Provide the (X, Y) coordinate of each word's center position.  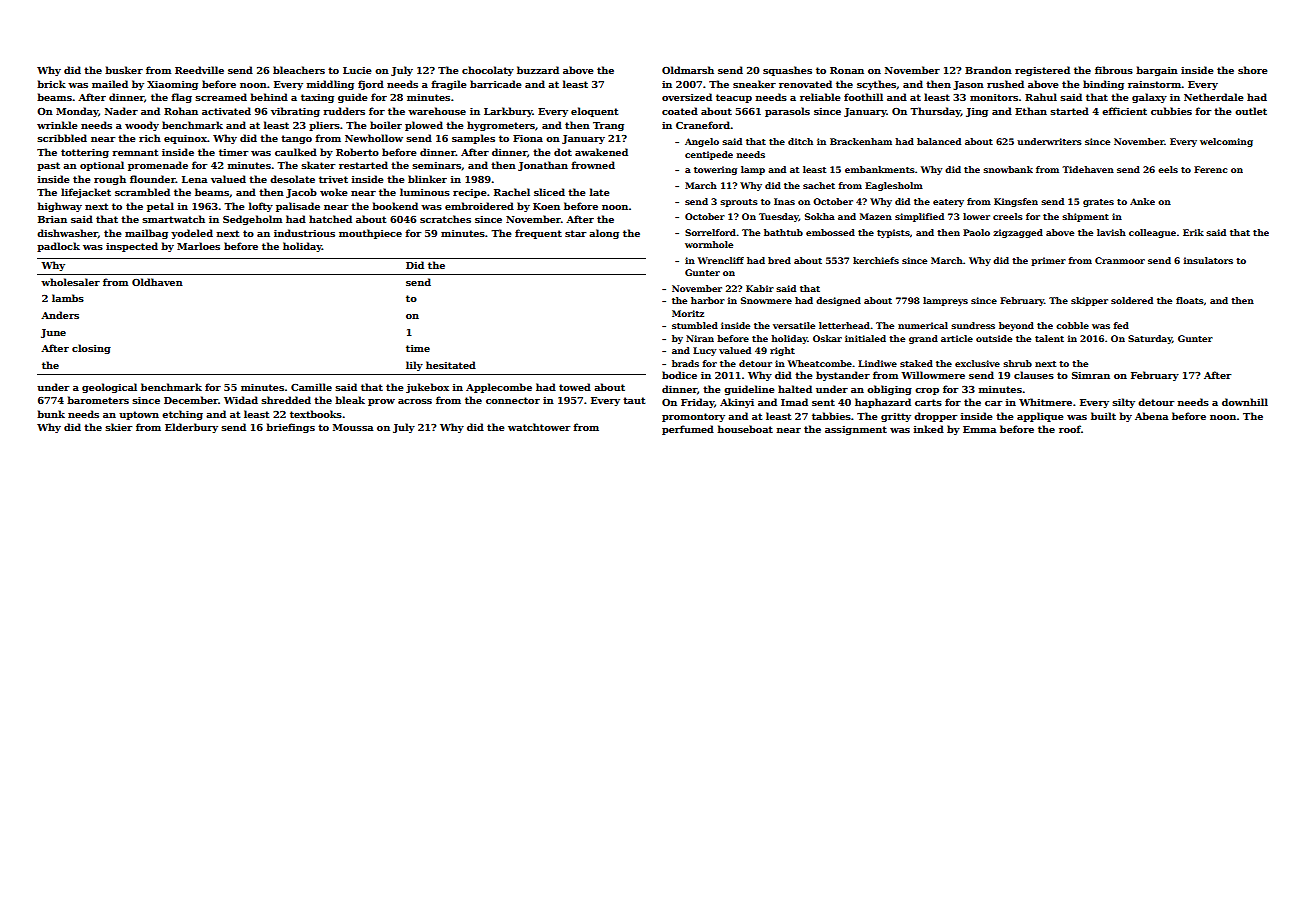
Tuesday (779, 217)
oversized (687, 97)
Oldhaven (157, 282)
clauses (1034, 375)
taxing (317, 98)
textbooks (316, 414)
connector (513, 400)
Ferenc (1210, 169)
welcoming (1226, 142)
